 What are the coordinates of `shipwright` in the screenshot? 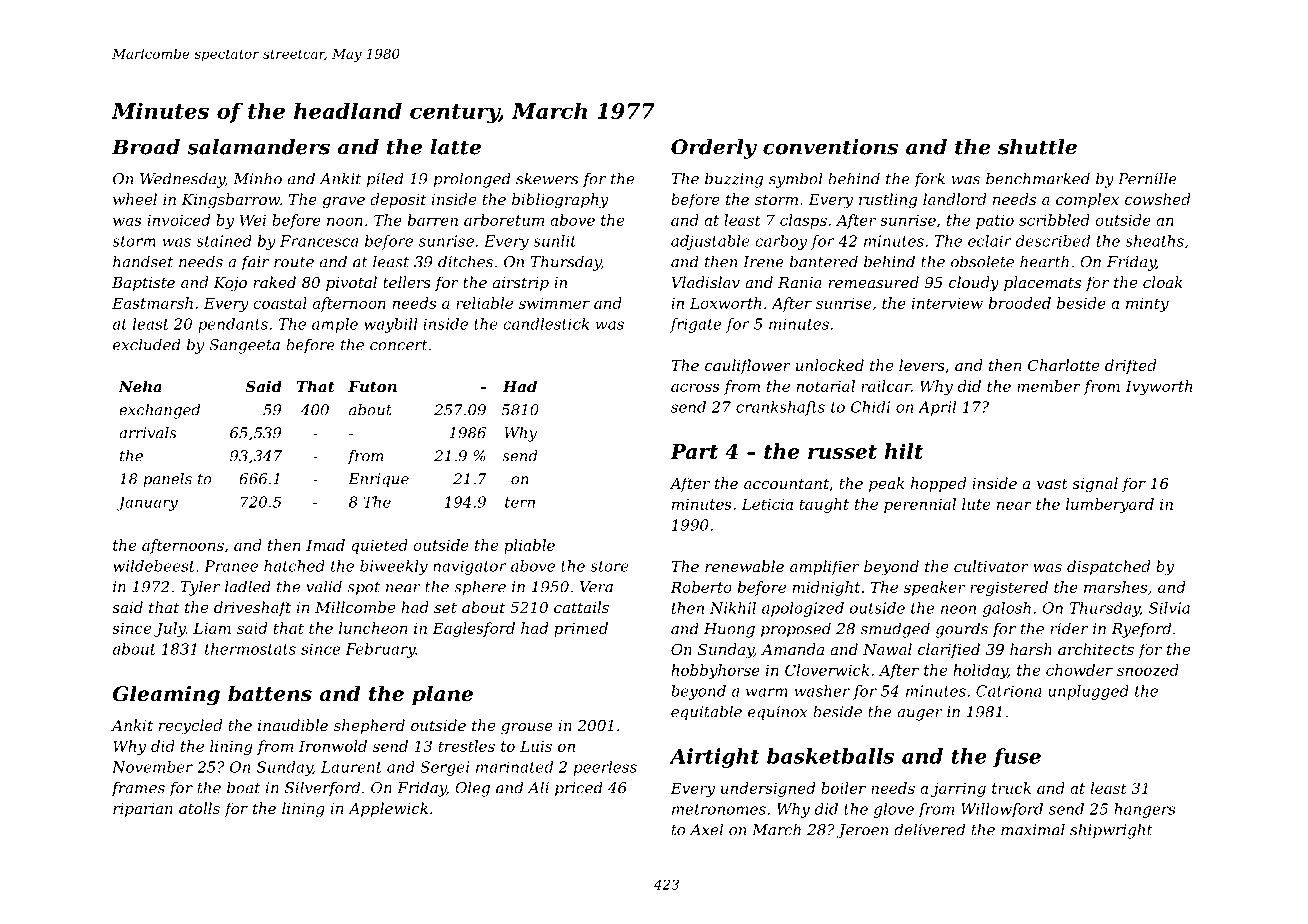 It's located at (1111, 831).
